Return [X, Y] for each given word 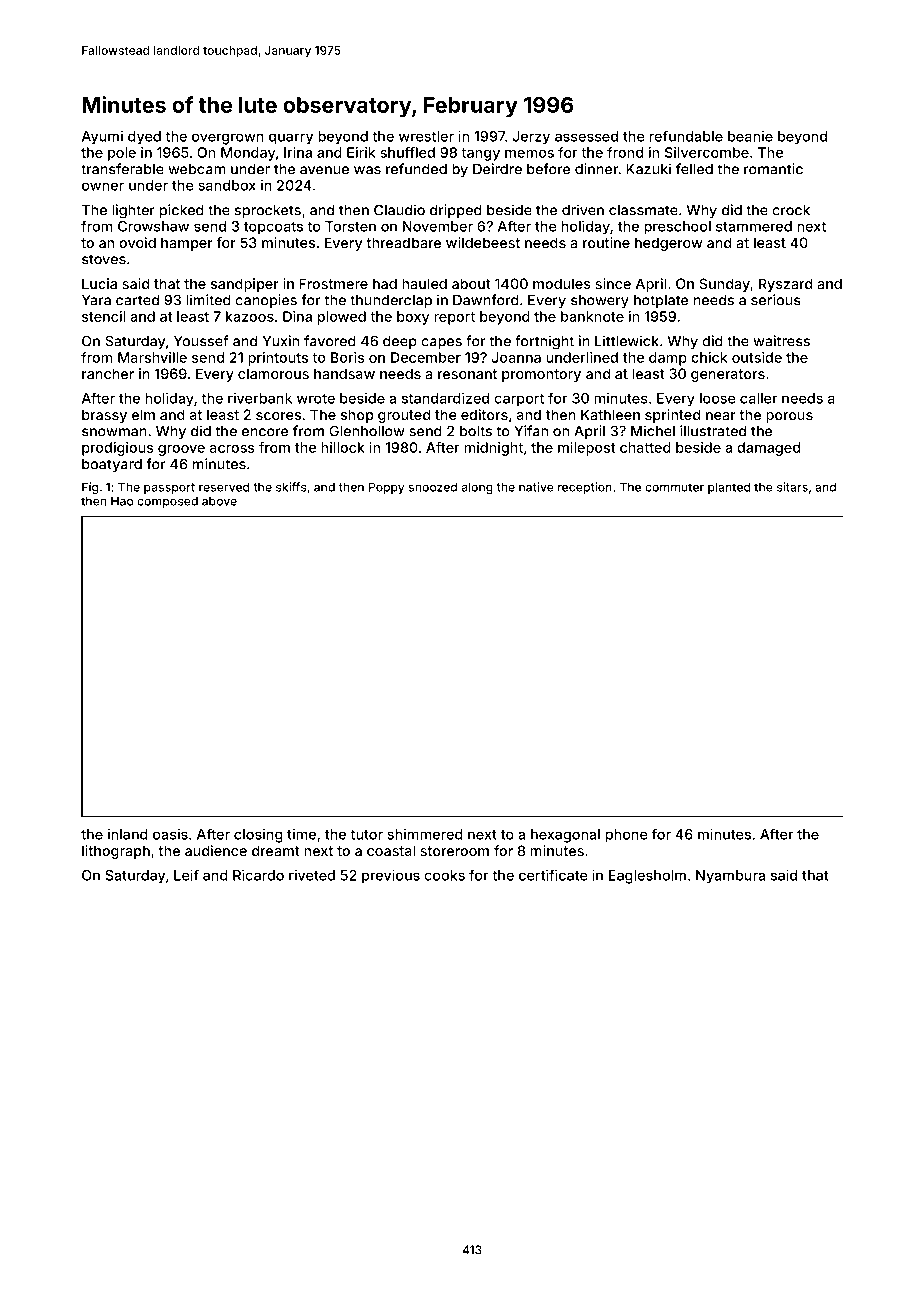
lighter [133, 211]
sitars [792, 487]
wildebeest [483, 242]
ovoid [137, 242]
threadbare [403, 242]
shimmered [425, 834]
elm [143, 414]
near [721, 416]
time [301, 834]
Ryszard [785, 285]
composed [167, 502]
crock [791, 210]
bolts [476, 431]
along [477, 488]
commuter [674, 487]
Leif [186, 875]
